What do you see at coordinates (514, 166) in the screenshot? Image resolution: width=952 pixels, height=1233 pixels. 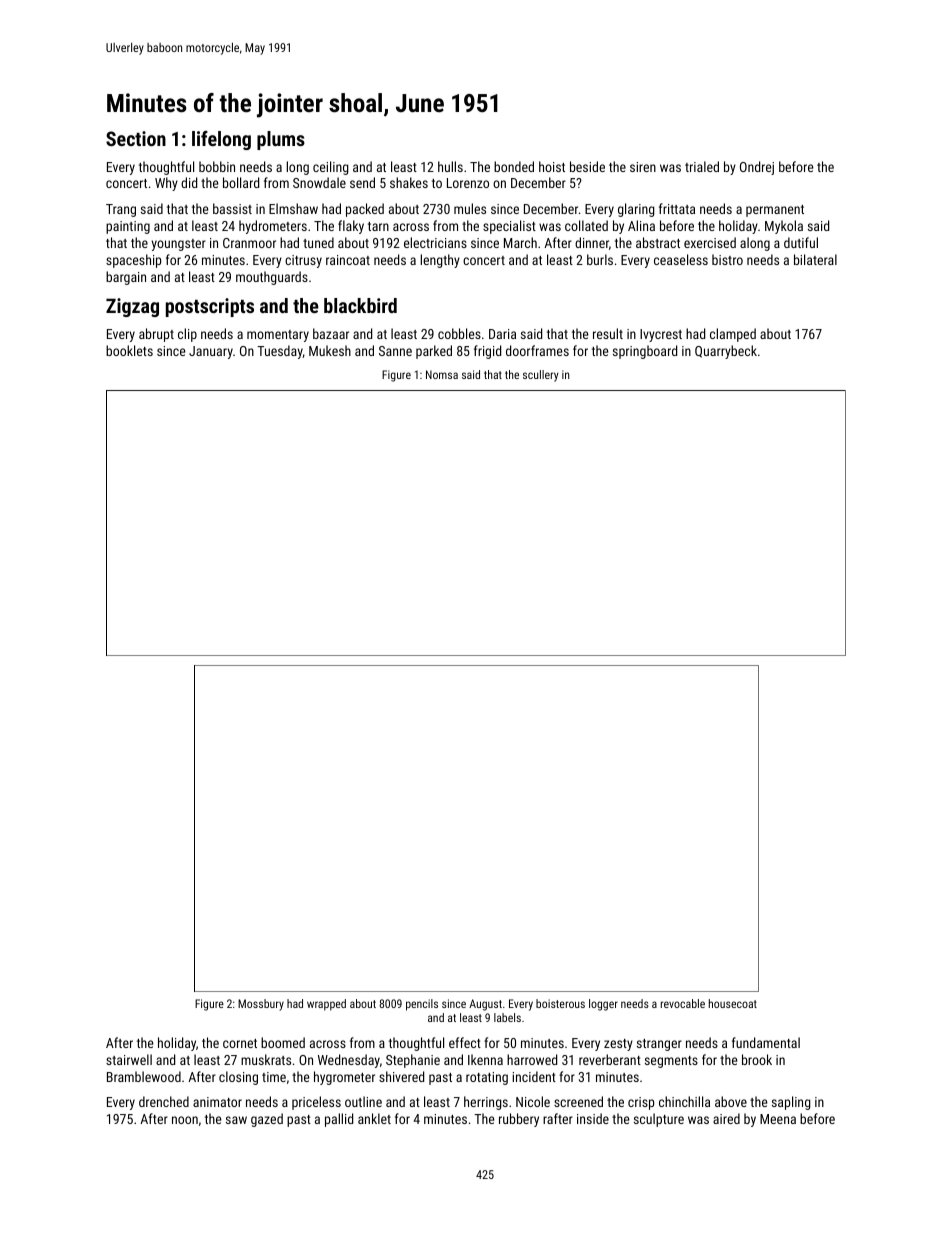 I see `bonded` at bounding box center [514, 166].
